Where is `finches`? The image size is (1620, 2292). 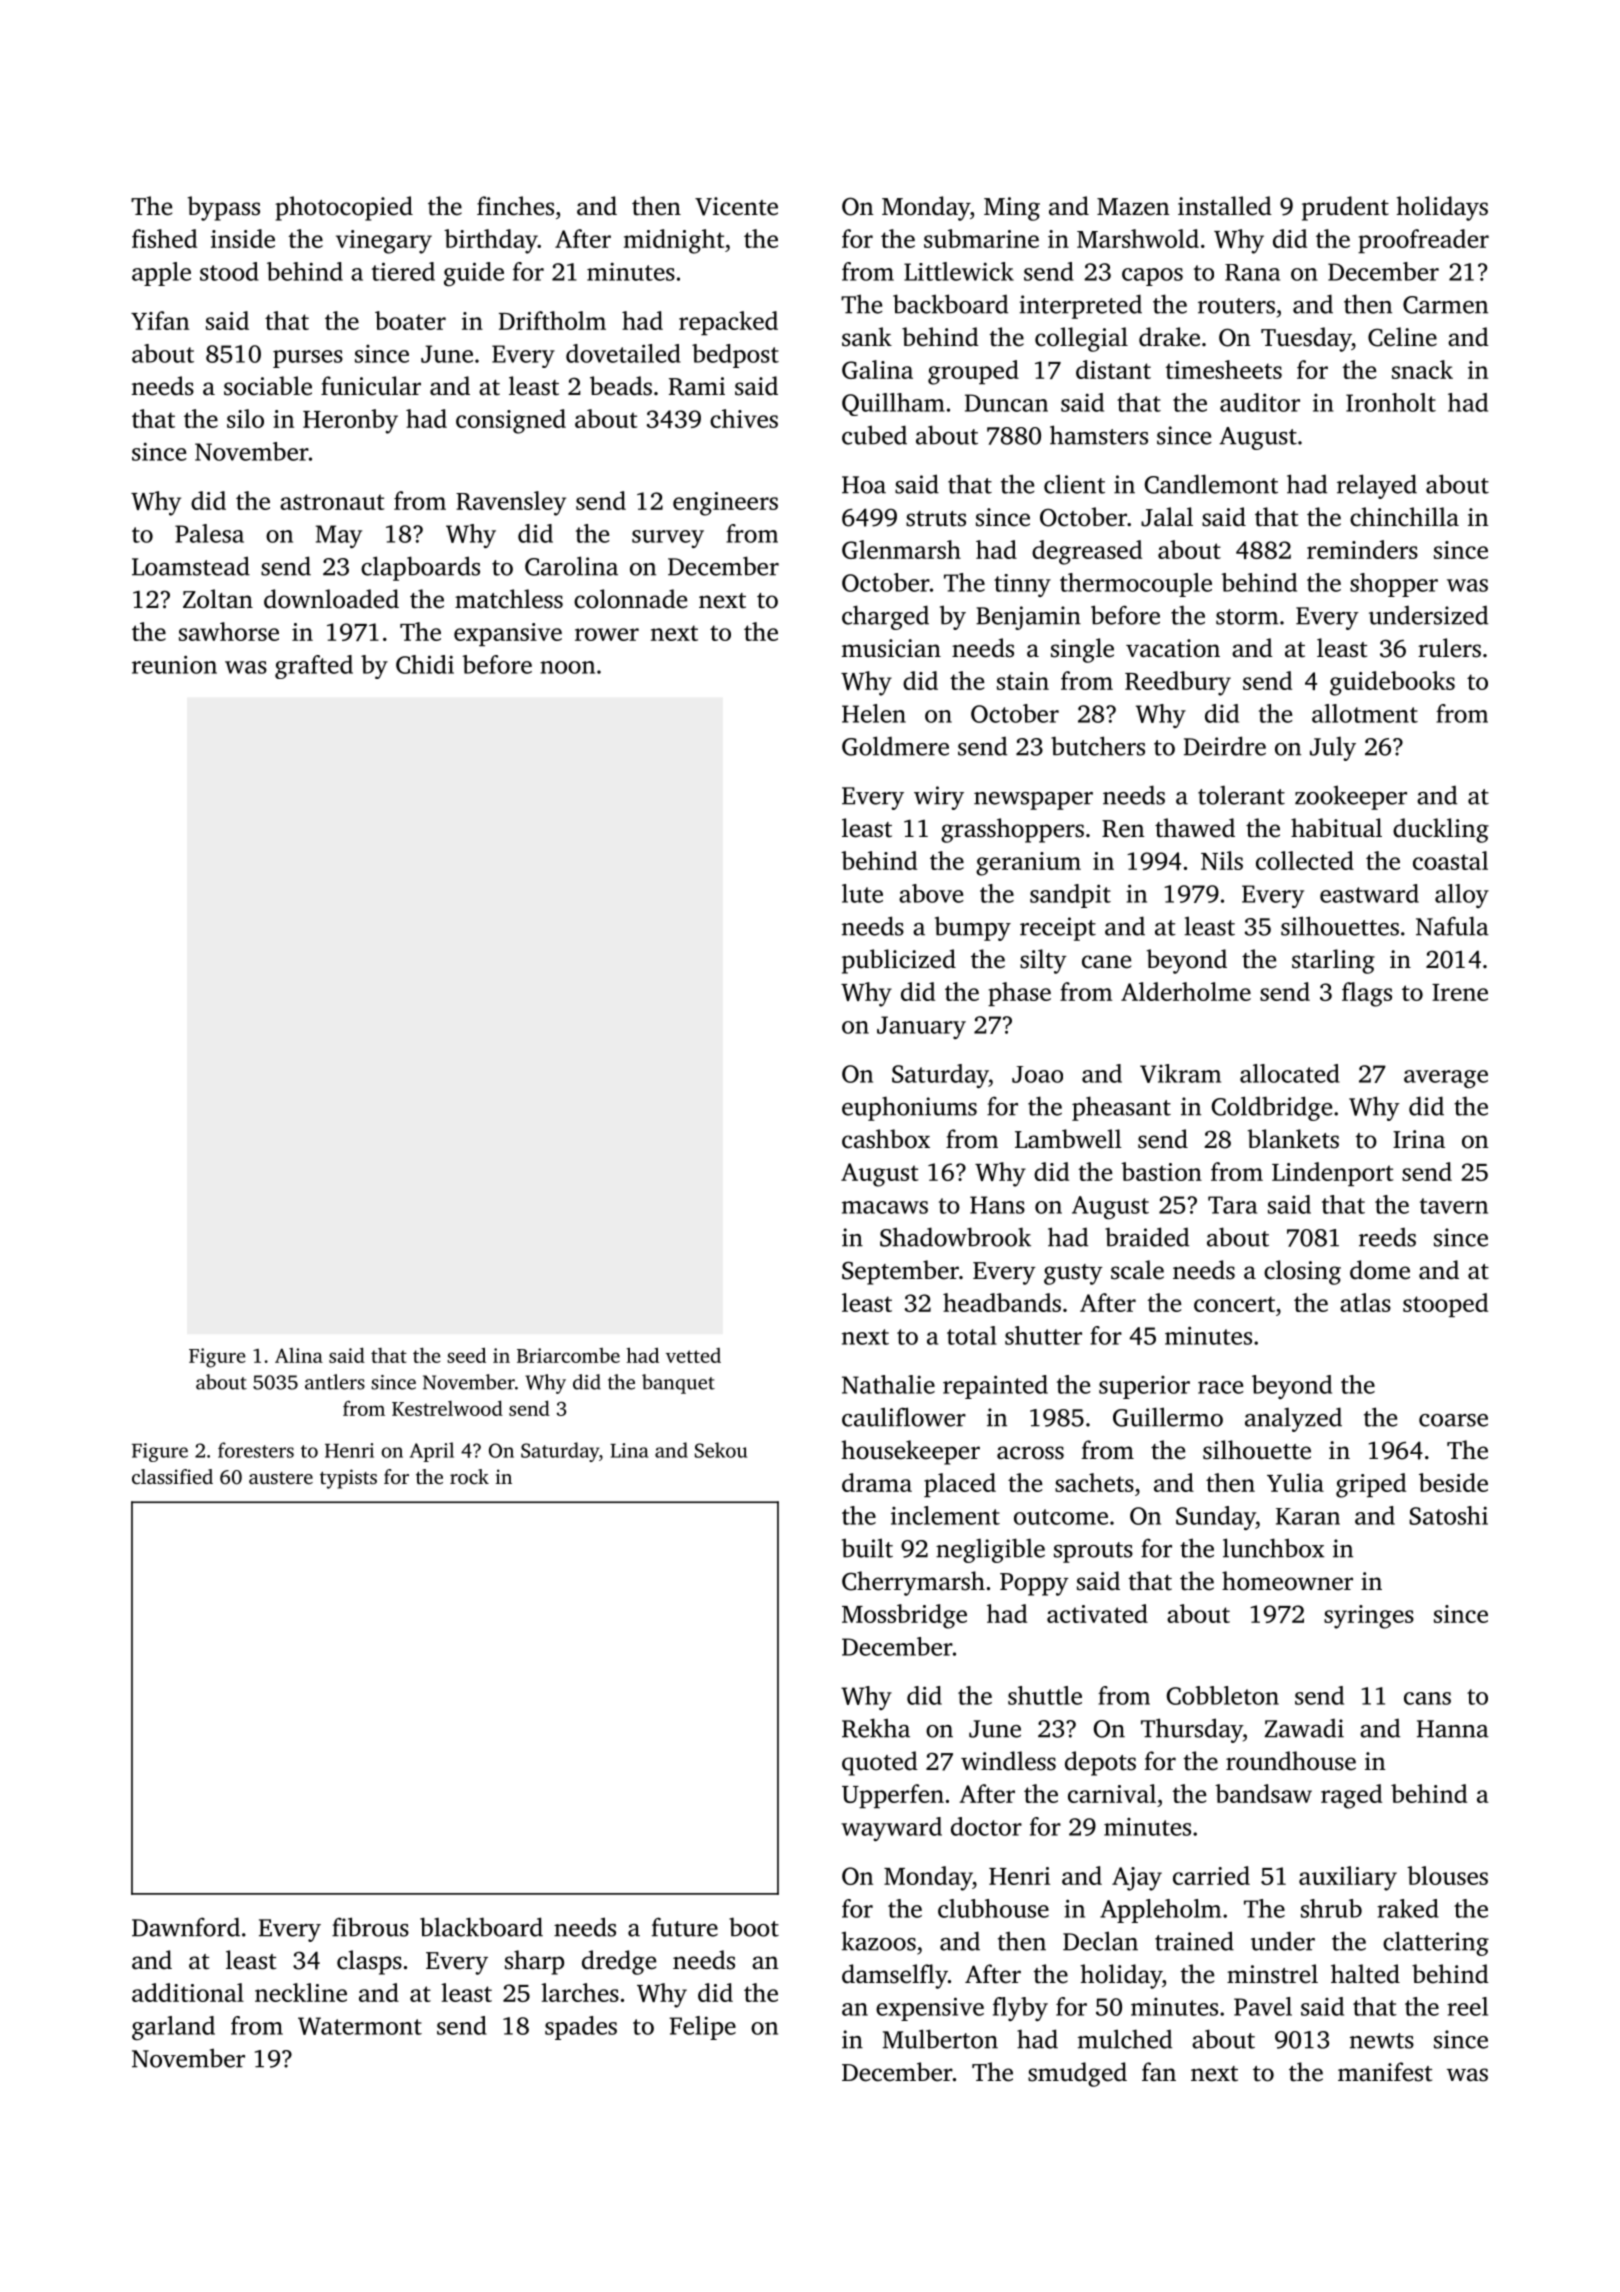
finches is located at coordinates (515, 206).
